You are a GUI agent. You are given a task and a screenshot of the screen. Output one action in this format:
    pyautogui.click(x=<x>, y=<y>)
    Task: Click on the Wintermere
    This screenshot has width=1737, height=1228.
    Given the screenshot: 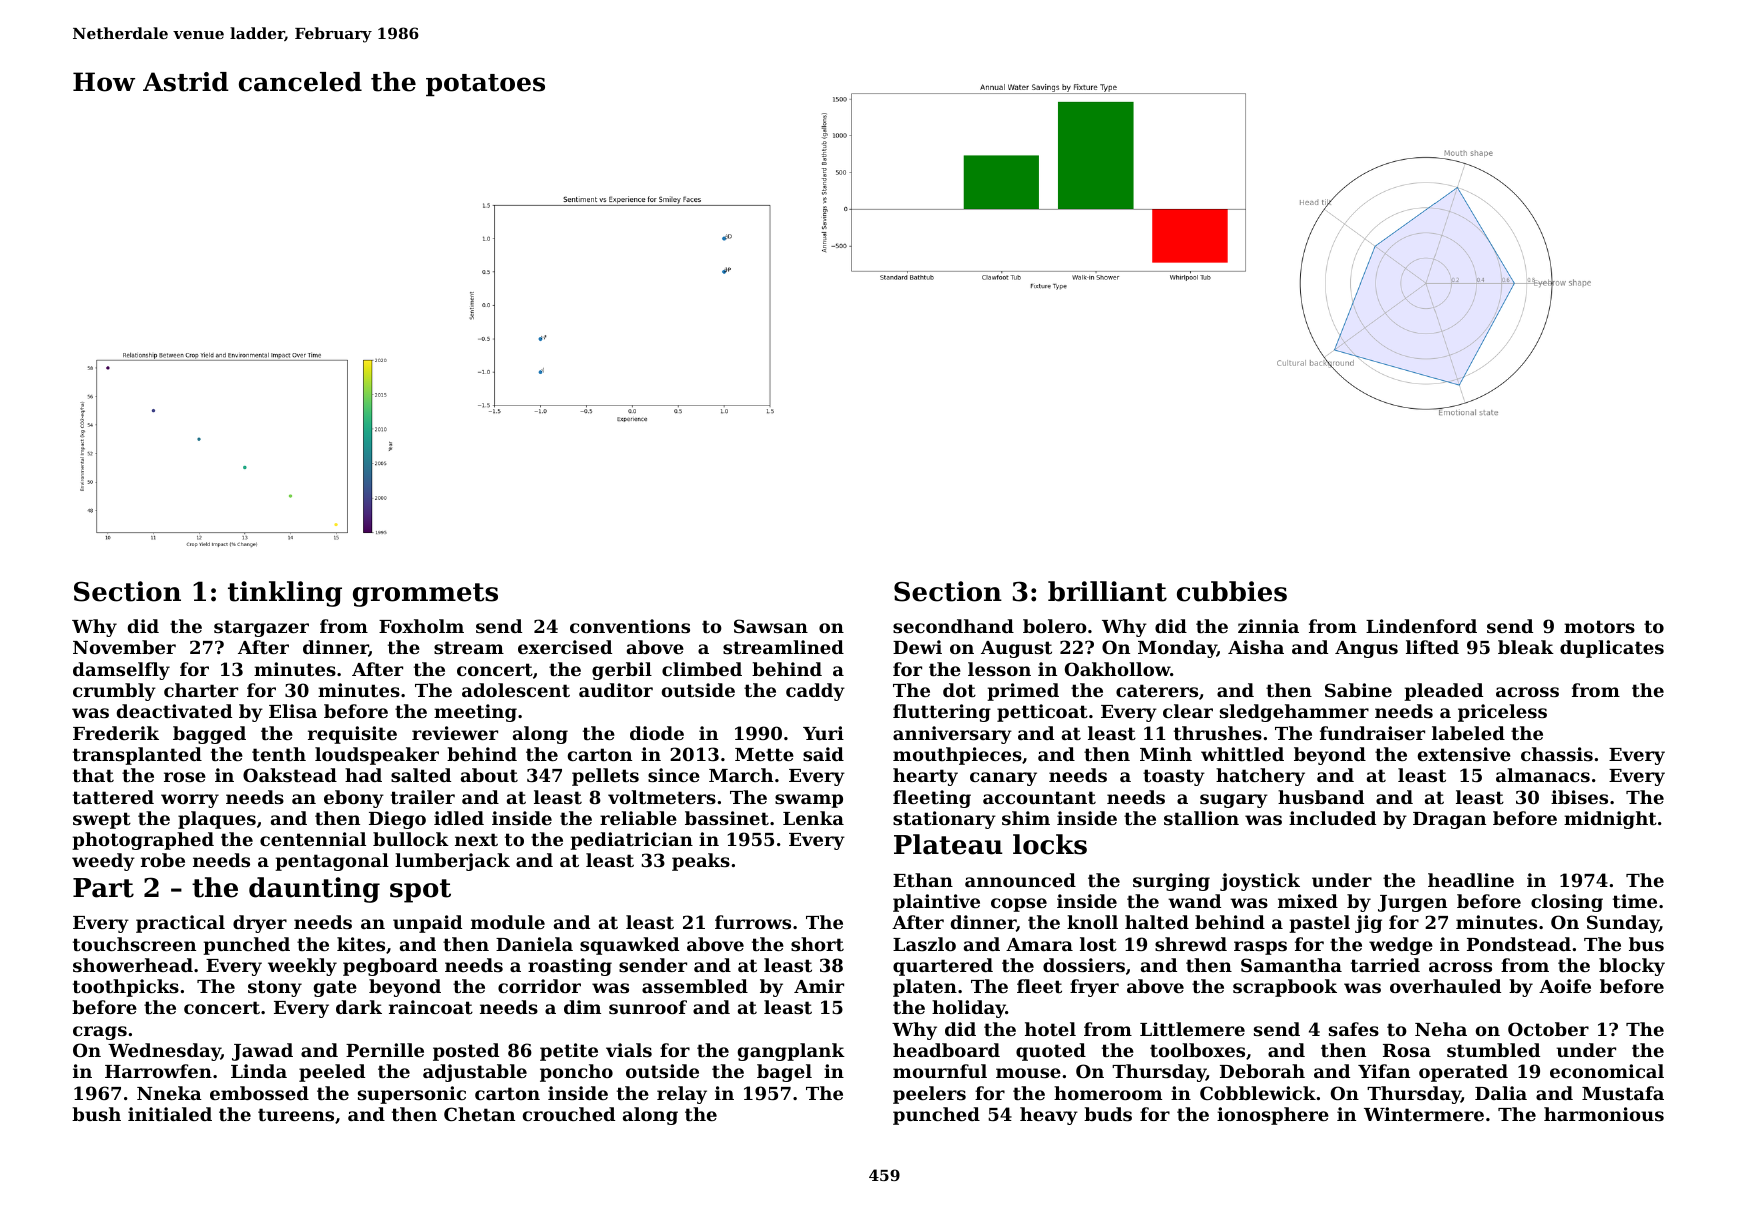 What is the action you would take?
    pyautogui.click(x=1424, y=1114)
